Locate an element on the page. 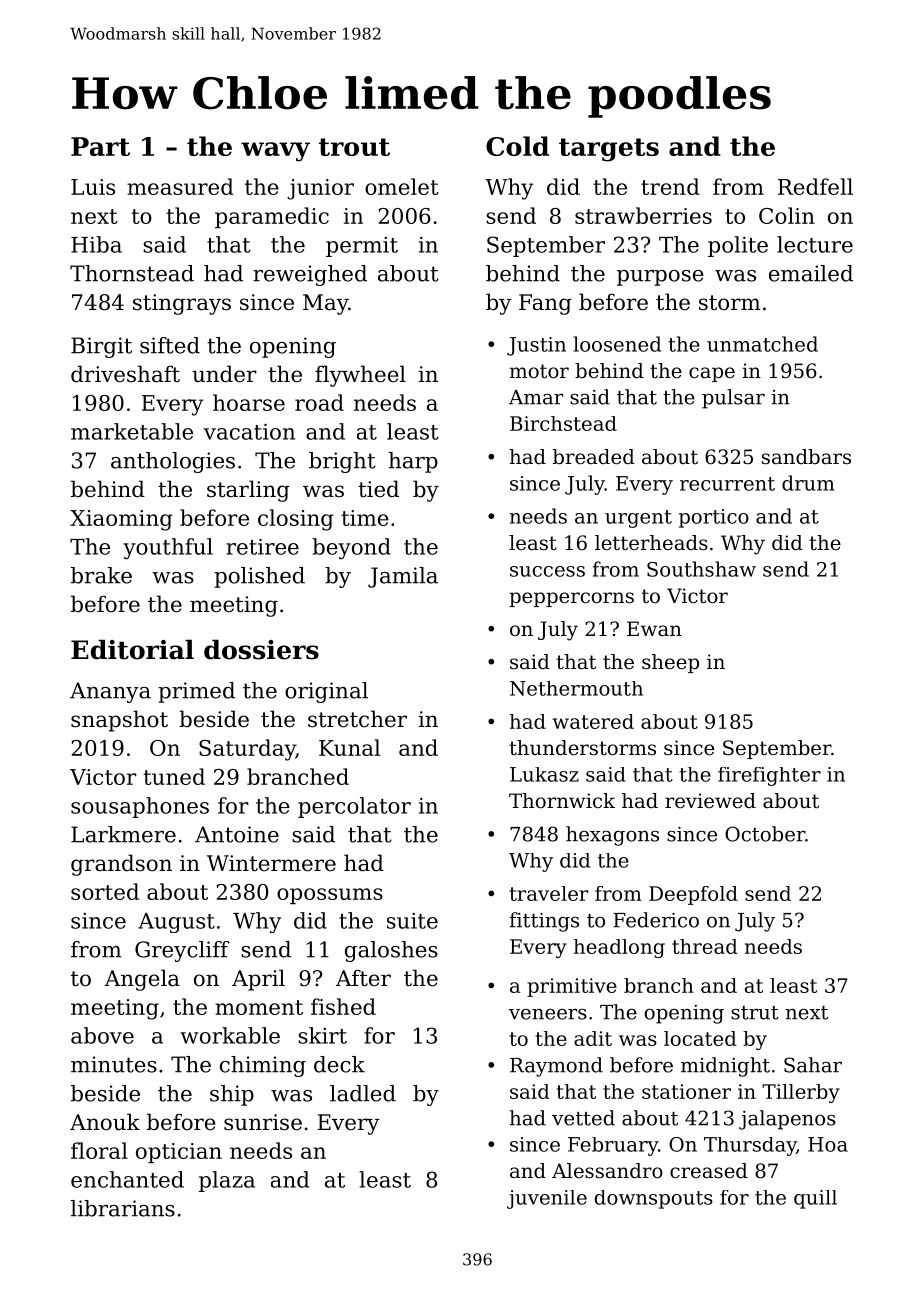 The image size is (924, 1311). reviewed is located at coordinates (710, 801).
